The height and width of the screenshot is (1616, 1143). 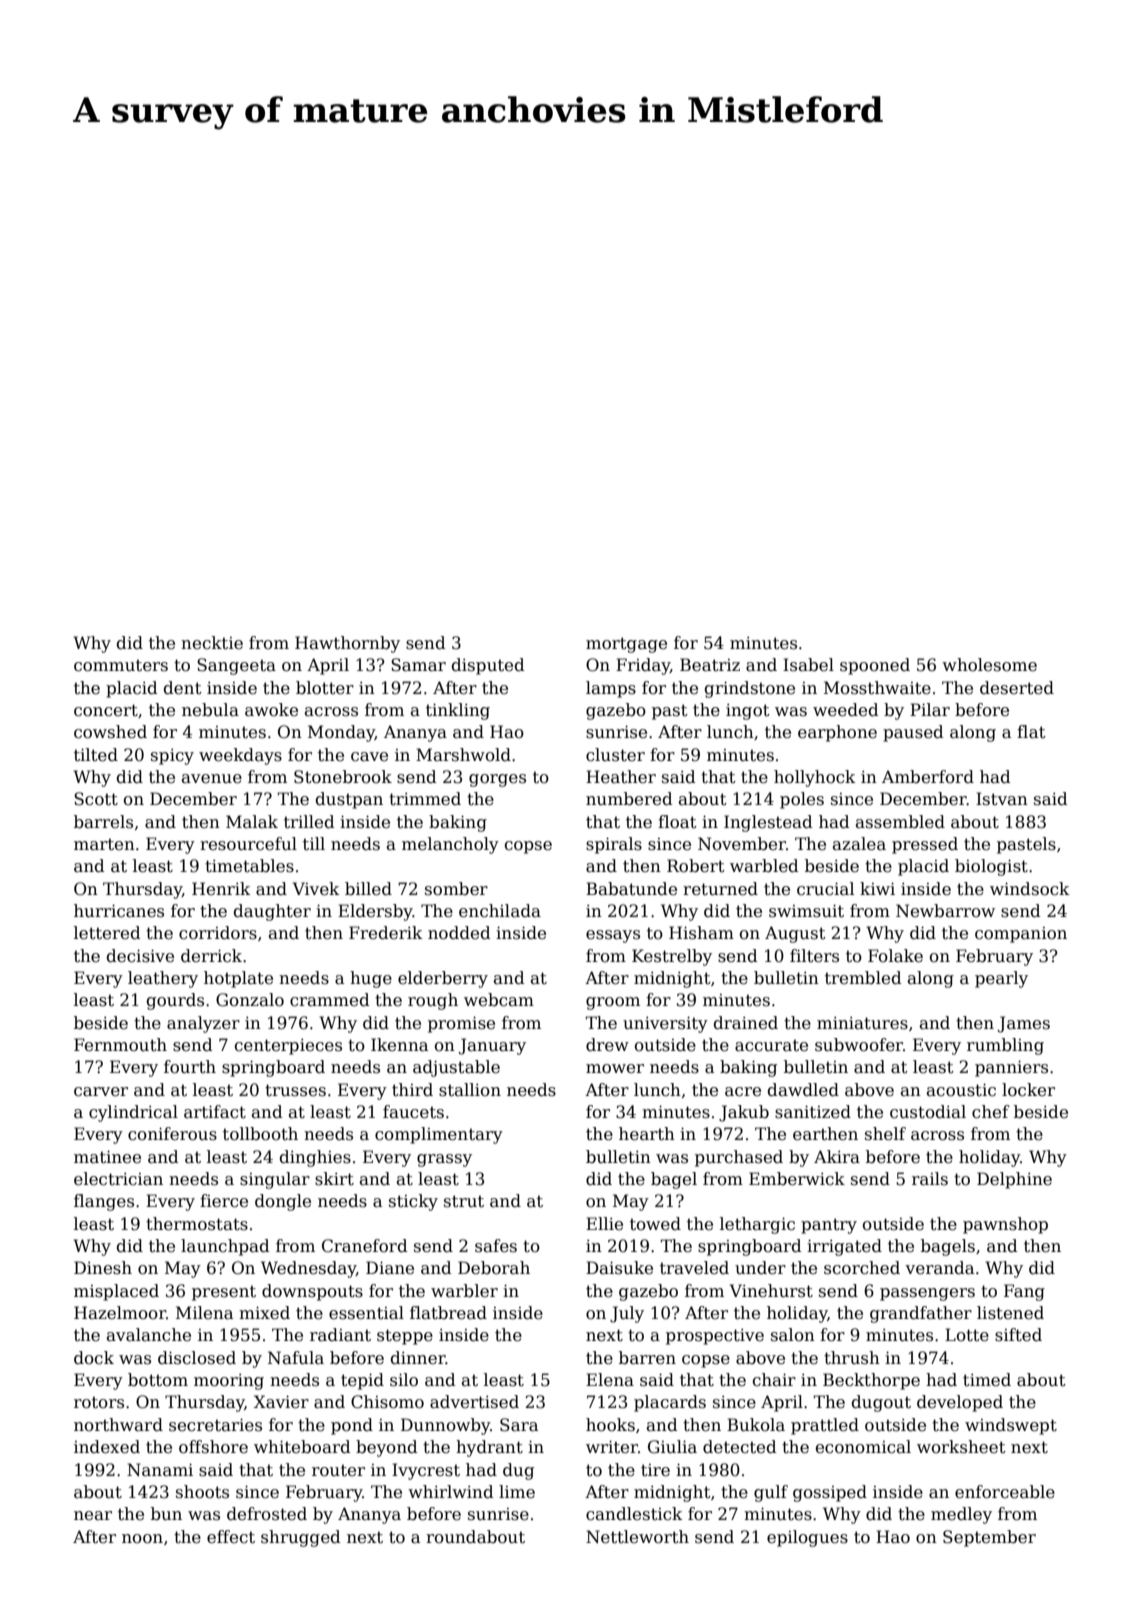 What do you see at coordinates (93, 1516) in the screenshot?
I see `near` at bounding box center [93, 1516].
